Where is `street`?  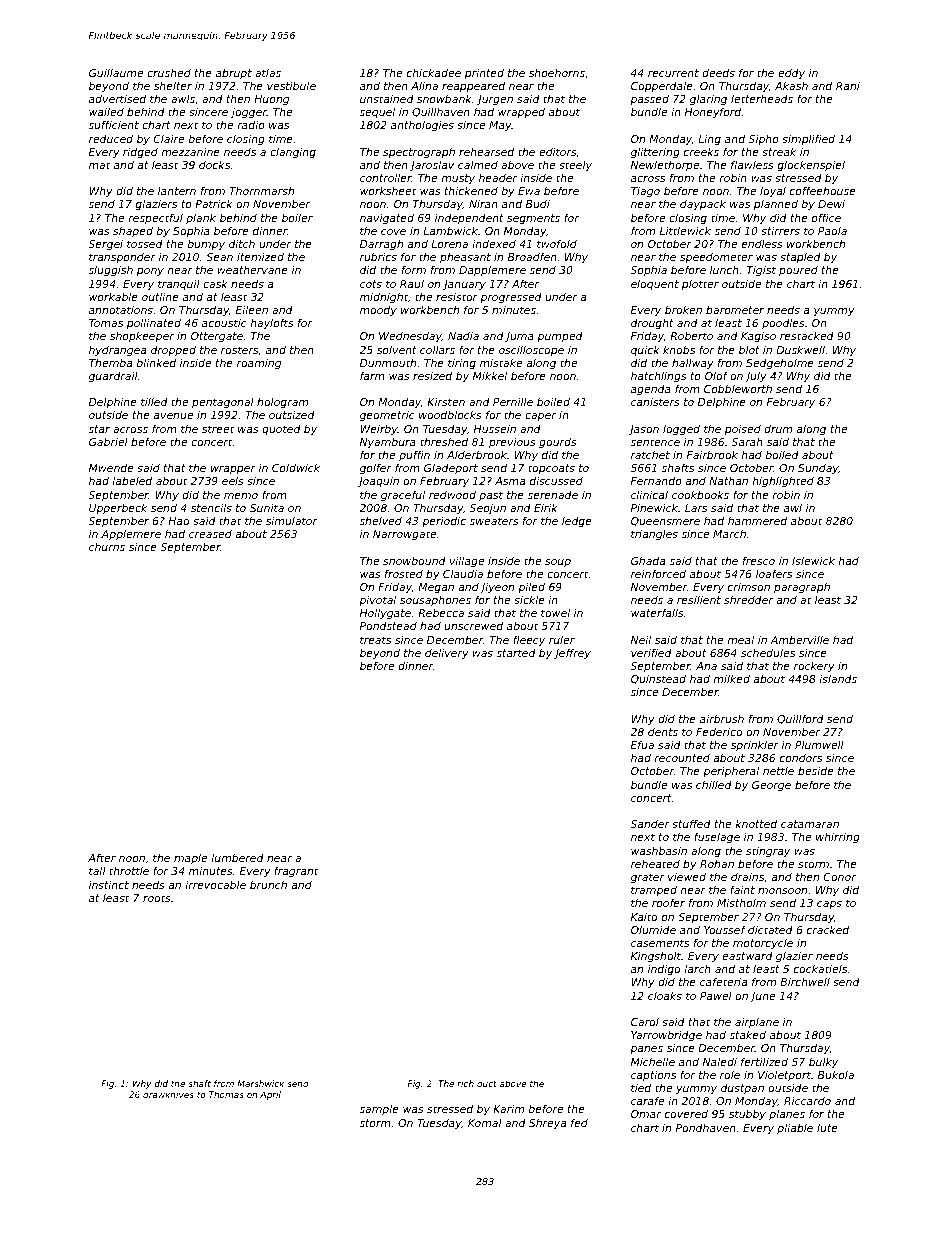
street is located at coordinates (218, 429).
